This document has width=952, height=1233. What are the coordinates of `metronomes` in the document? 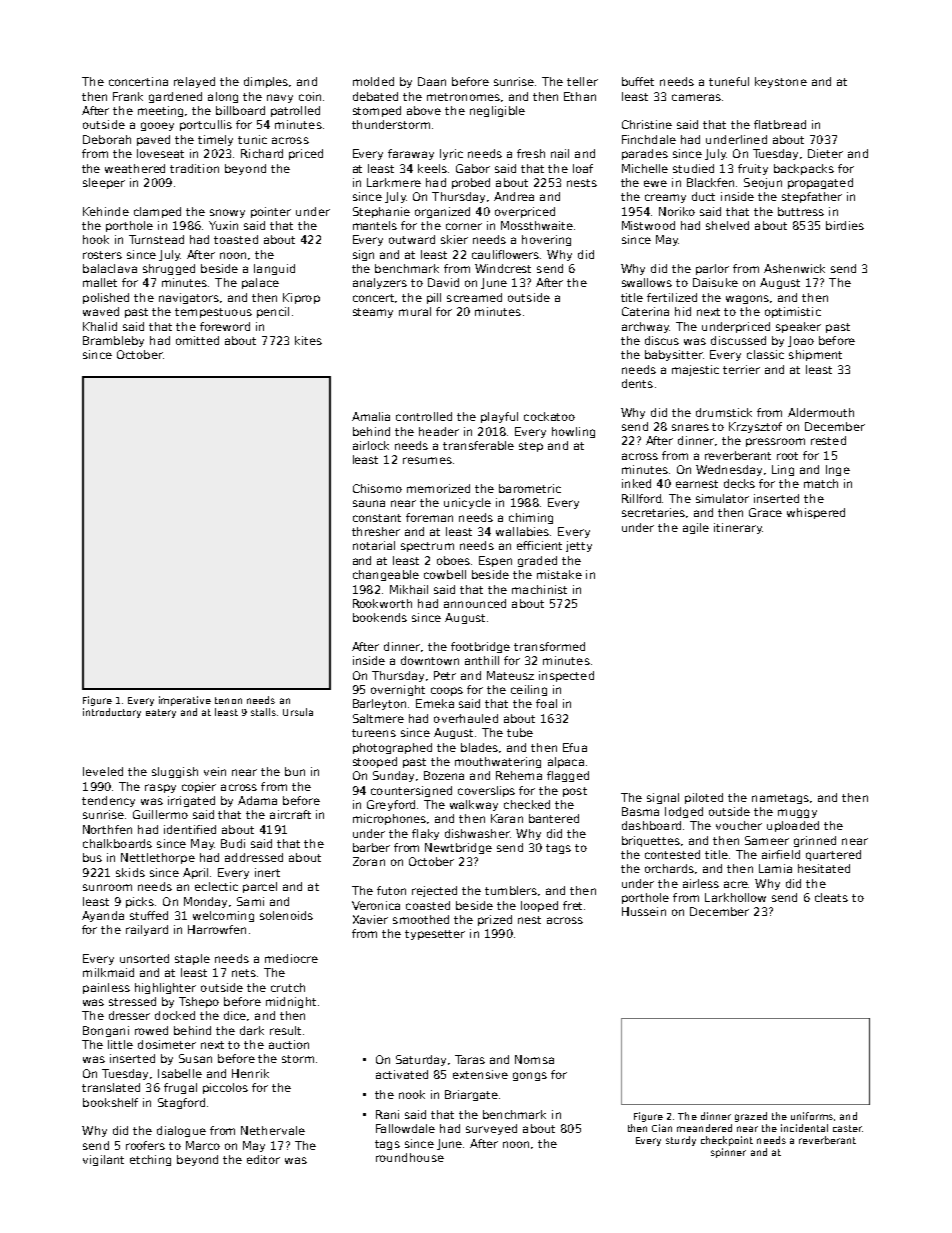 It's located at (463, 97).
